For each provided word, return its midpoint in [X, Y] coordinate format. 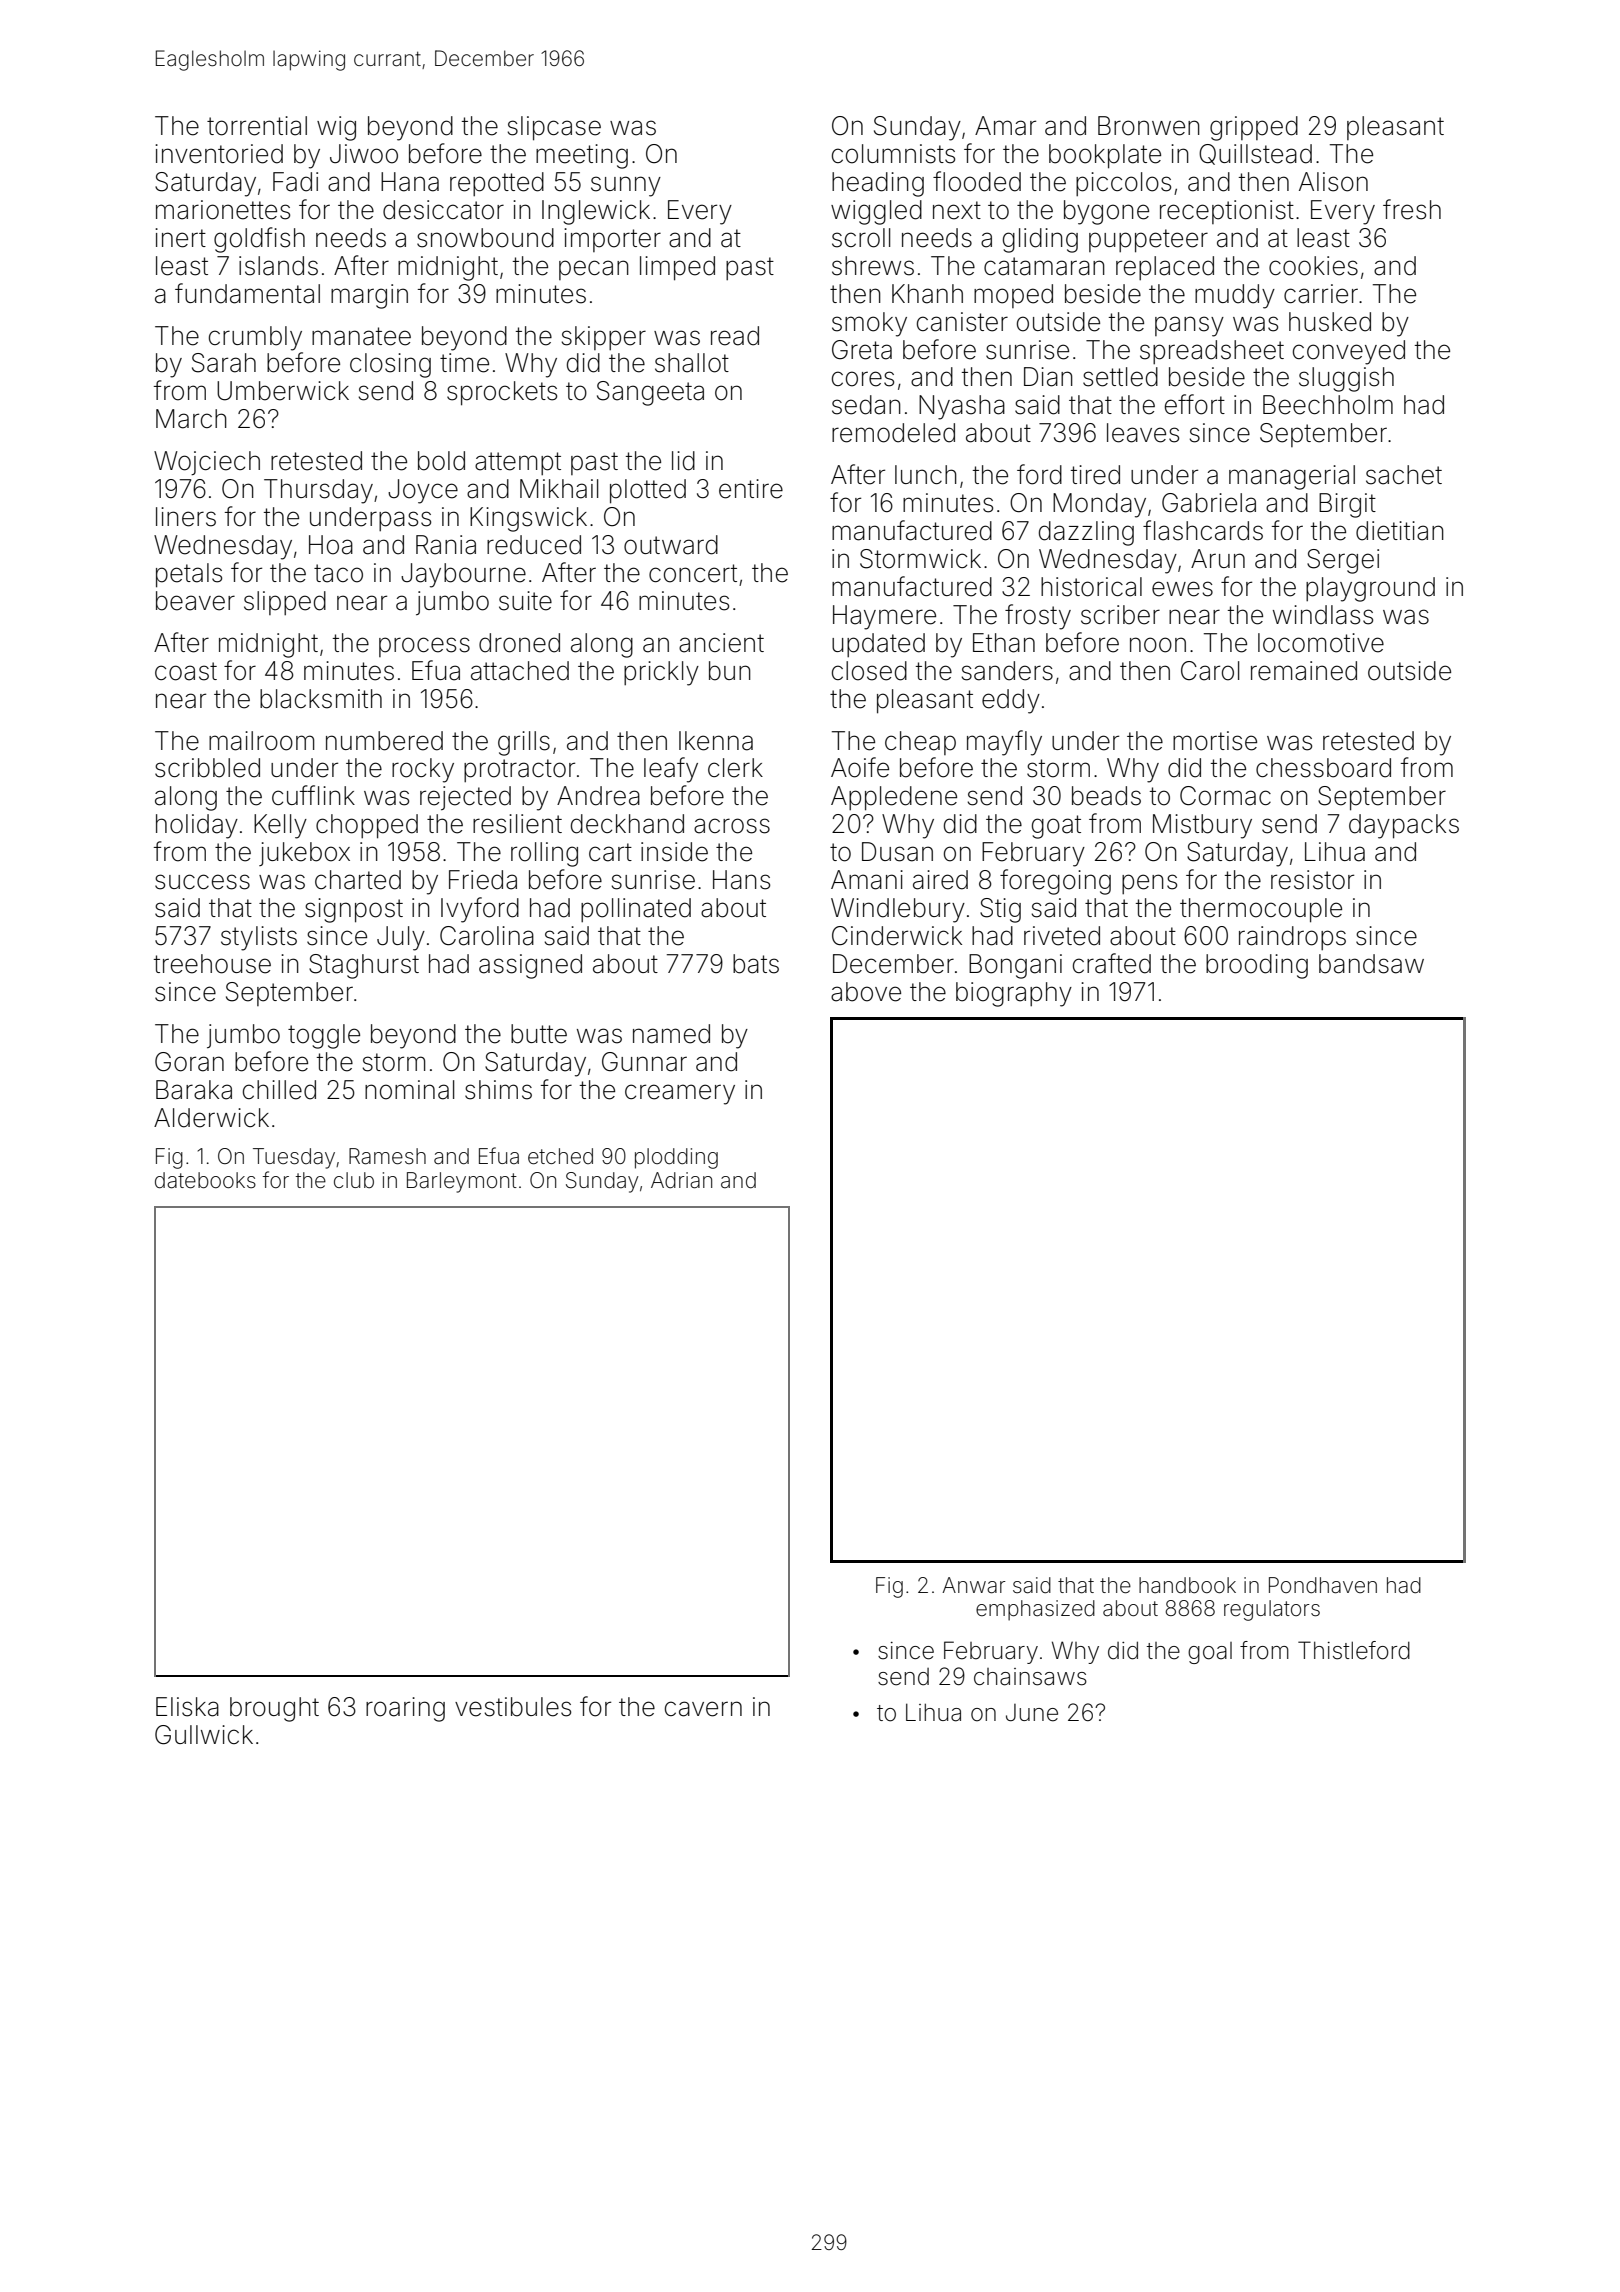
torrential [257, 126]
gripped [1254, 128]
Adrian [681, 1180]
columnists [893, 154]
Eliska [187, 1707]
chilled [279, 1090]
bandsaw [1371, 964]
